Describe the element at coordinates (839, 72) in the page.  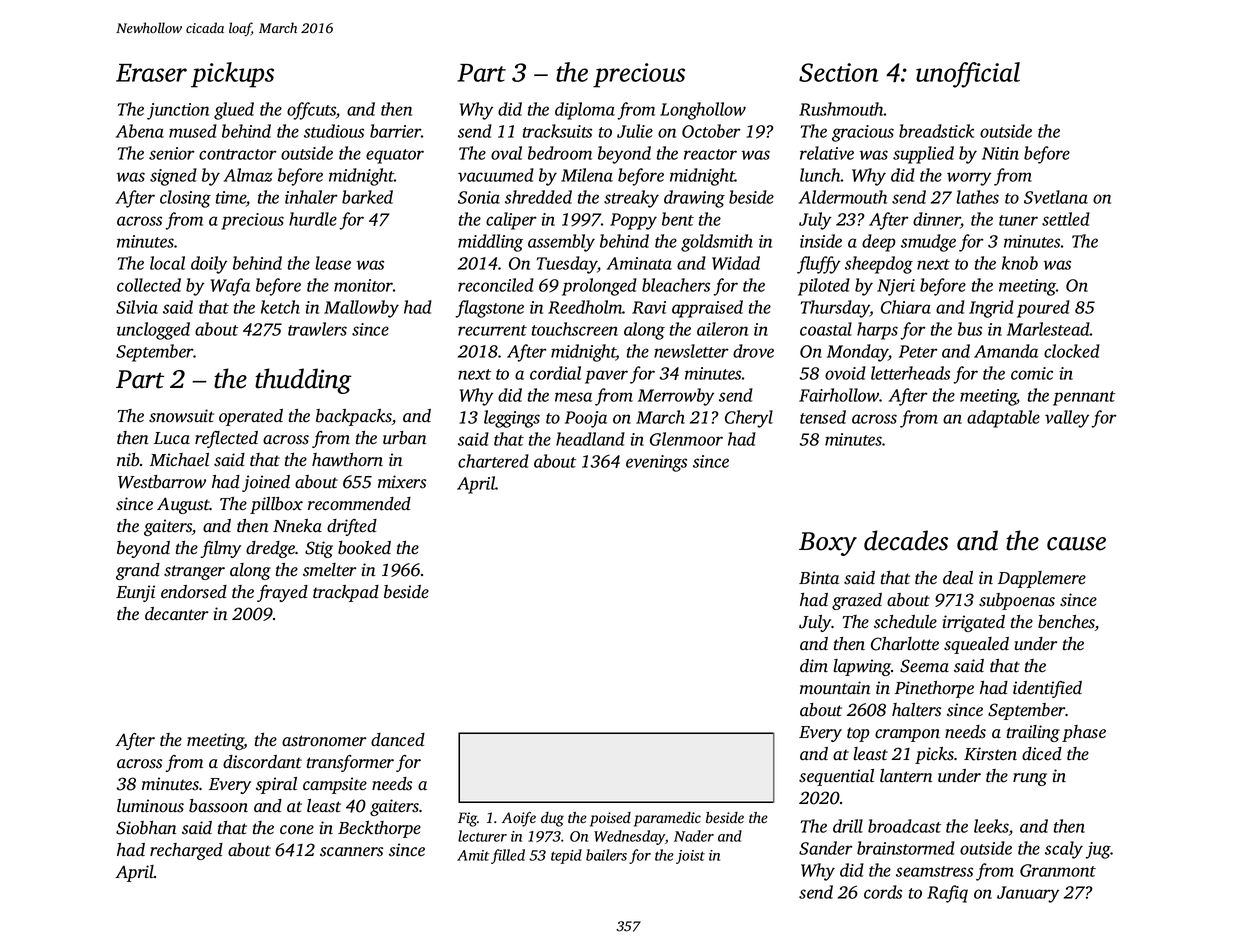
I see `Section` at that location.
